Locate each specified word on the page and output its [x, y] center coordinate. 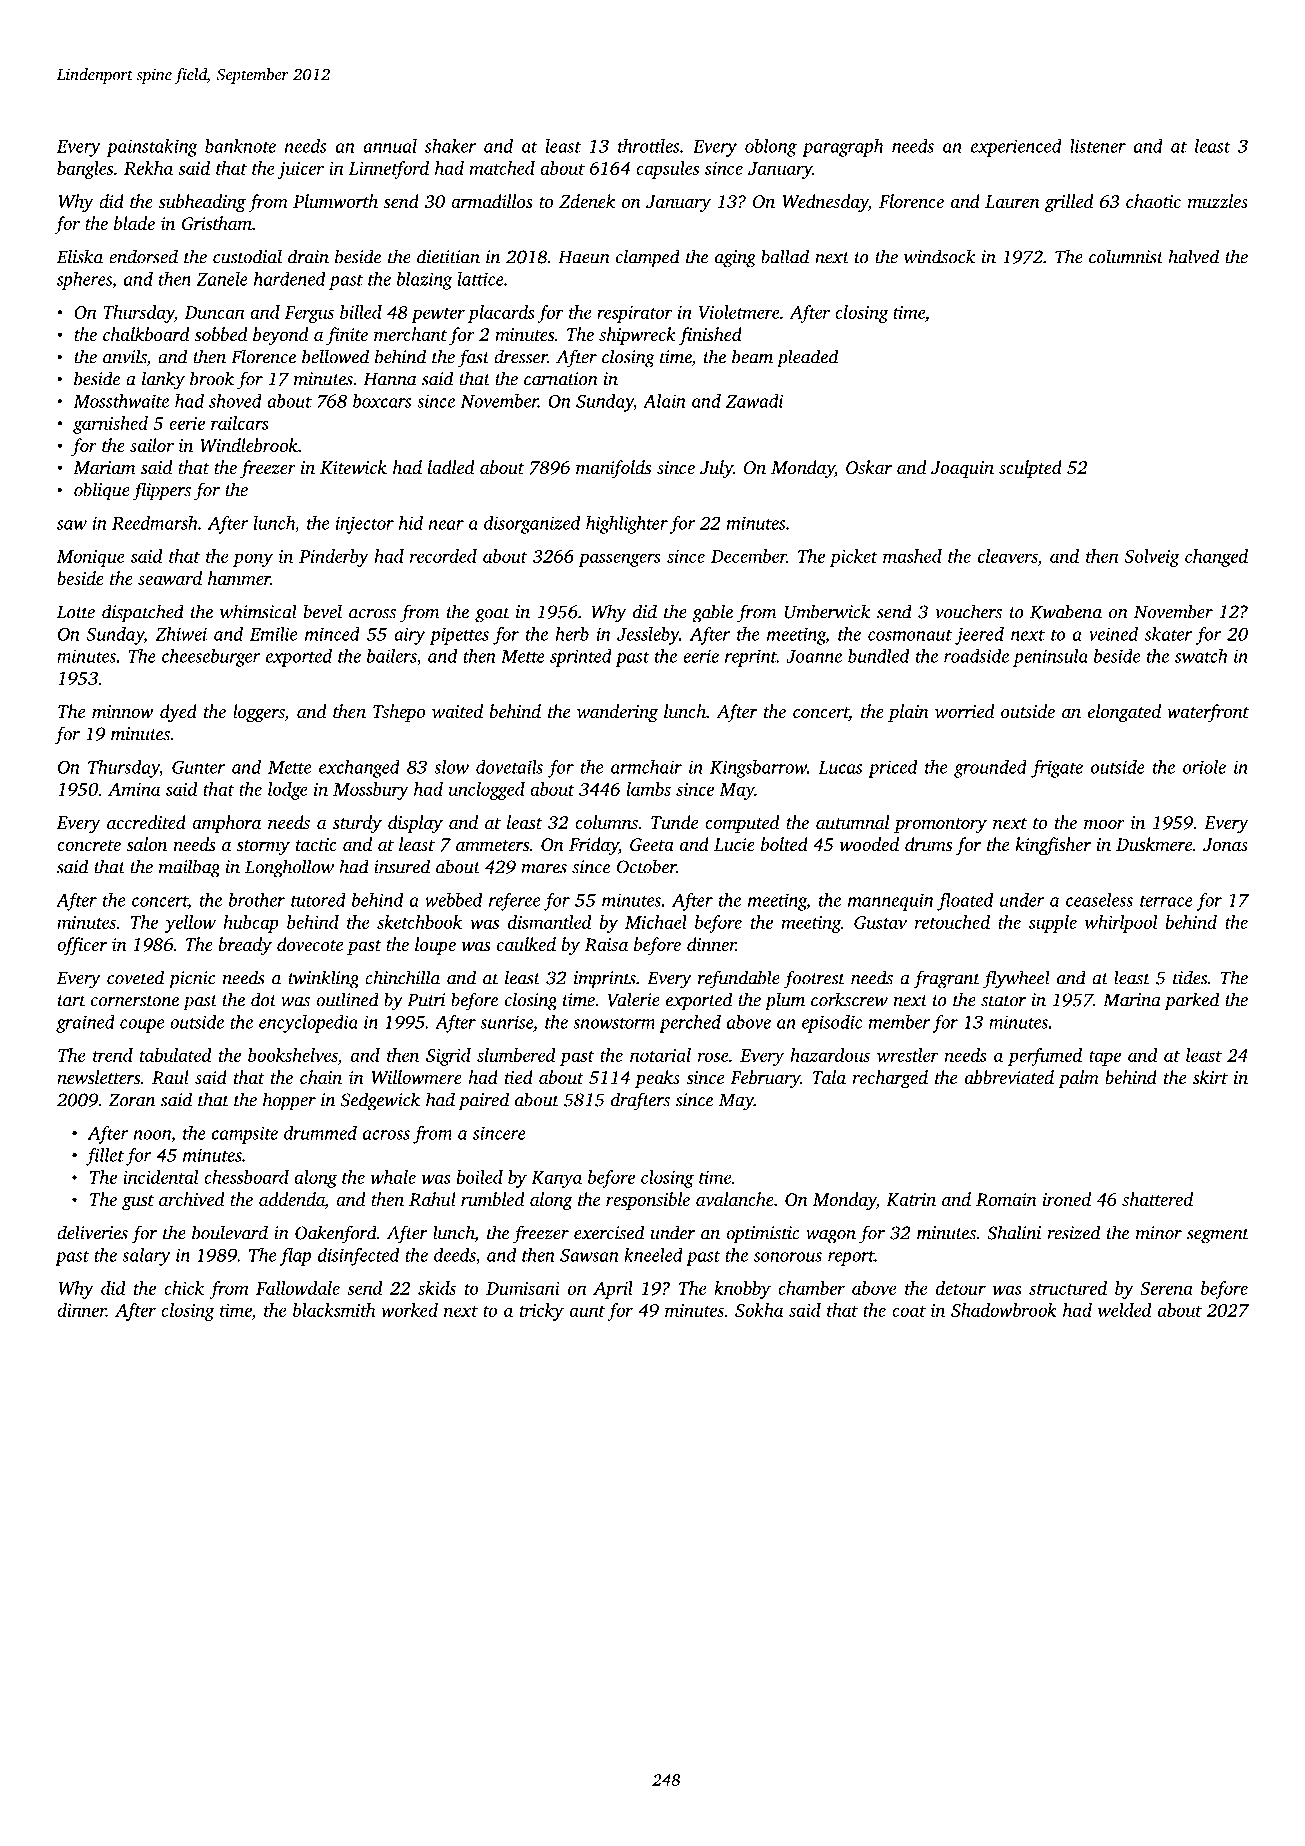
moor [1104, 824]
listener [1098, 146]
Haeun [584, 257]
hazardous [830, 1055]
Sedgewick [380, 1101]
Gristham [217, 223]
